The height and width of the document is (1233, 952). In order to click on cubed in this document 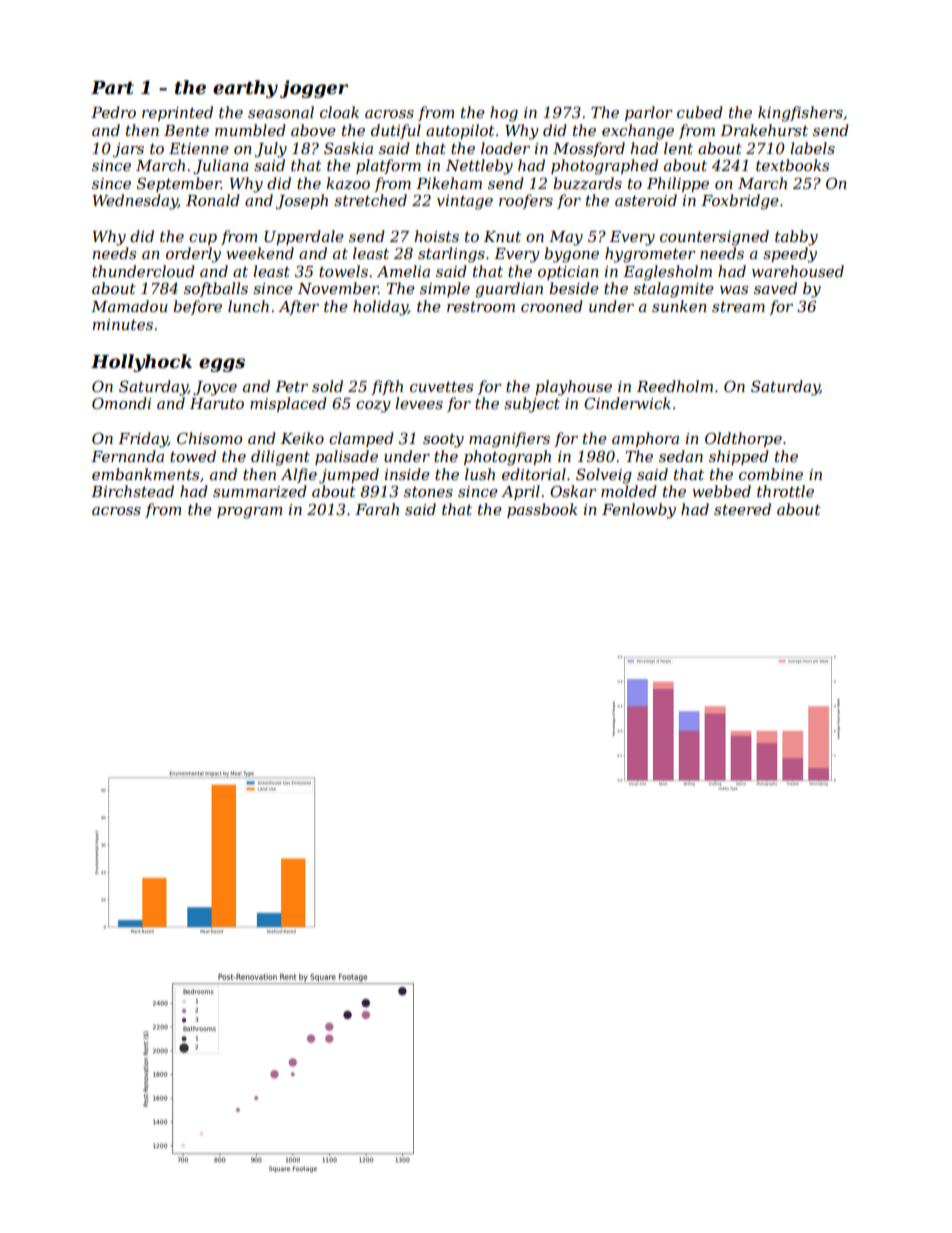, I will do `click(700, 112)`.
